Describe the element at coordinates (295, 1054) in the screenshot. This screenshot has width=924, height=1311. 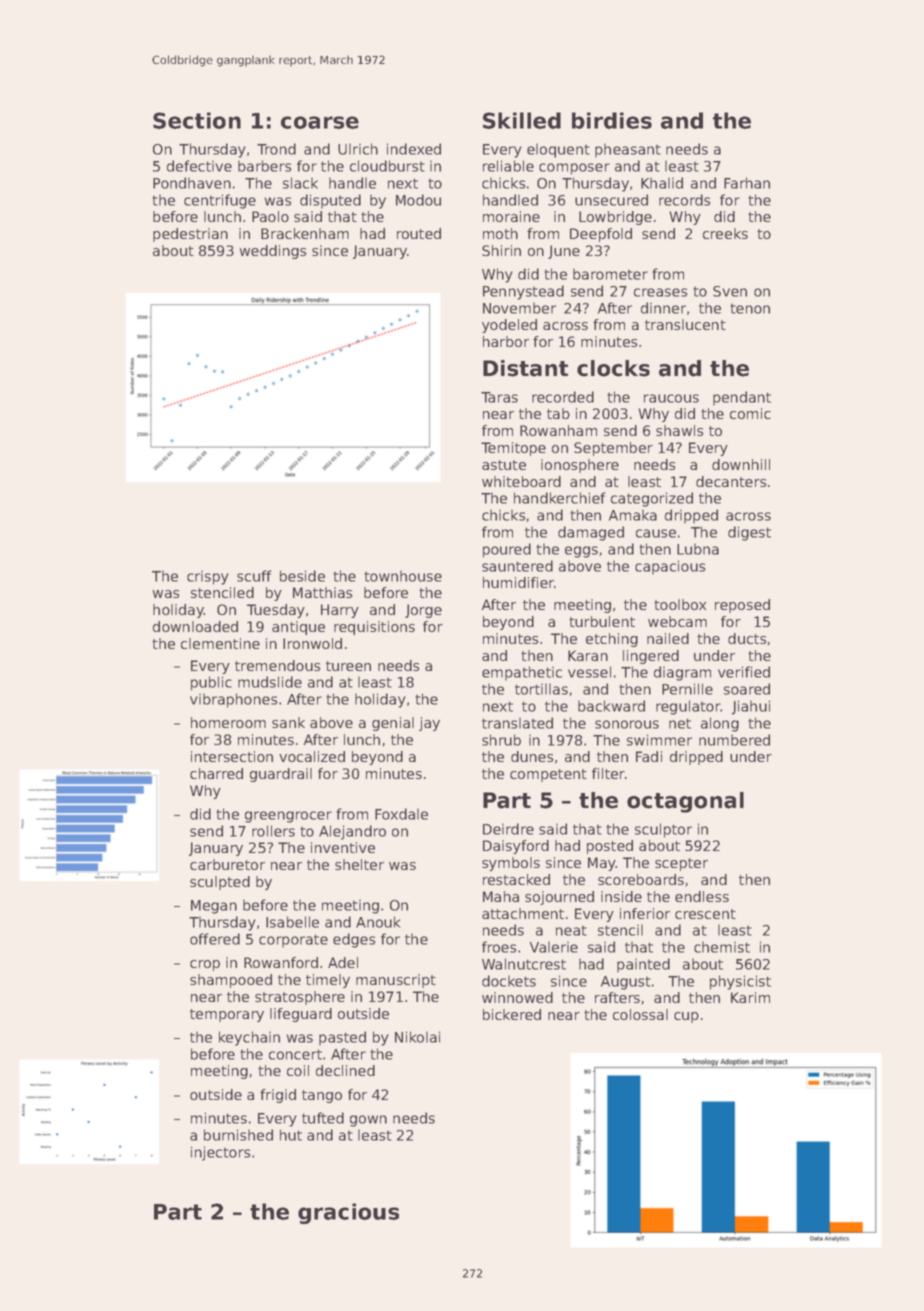
I see `concert` at that location.
